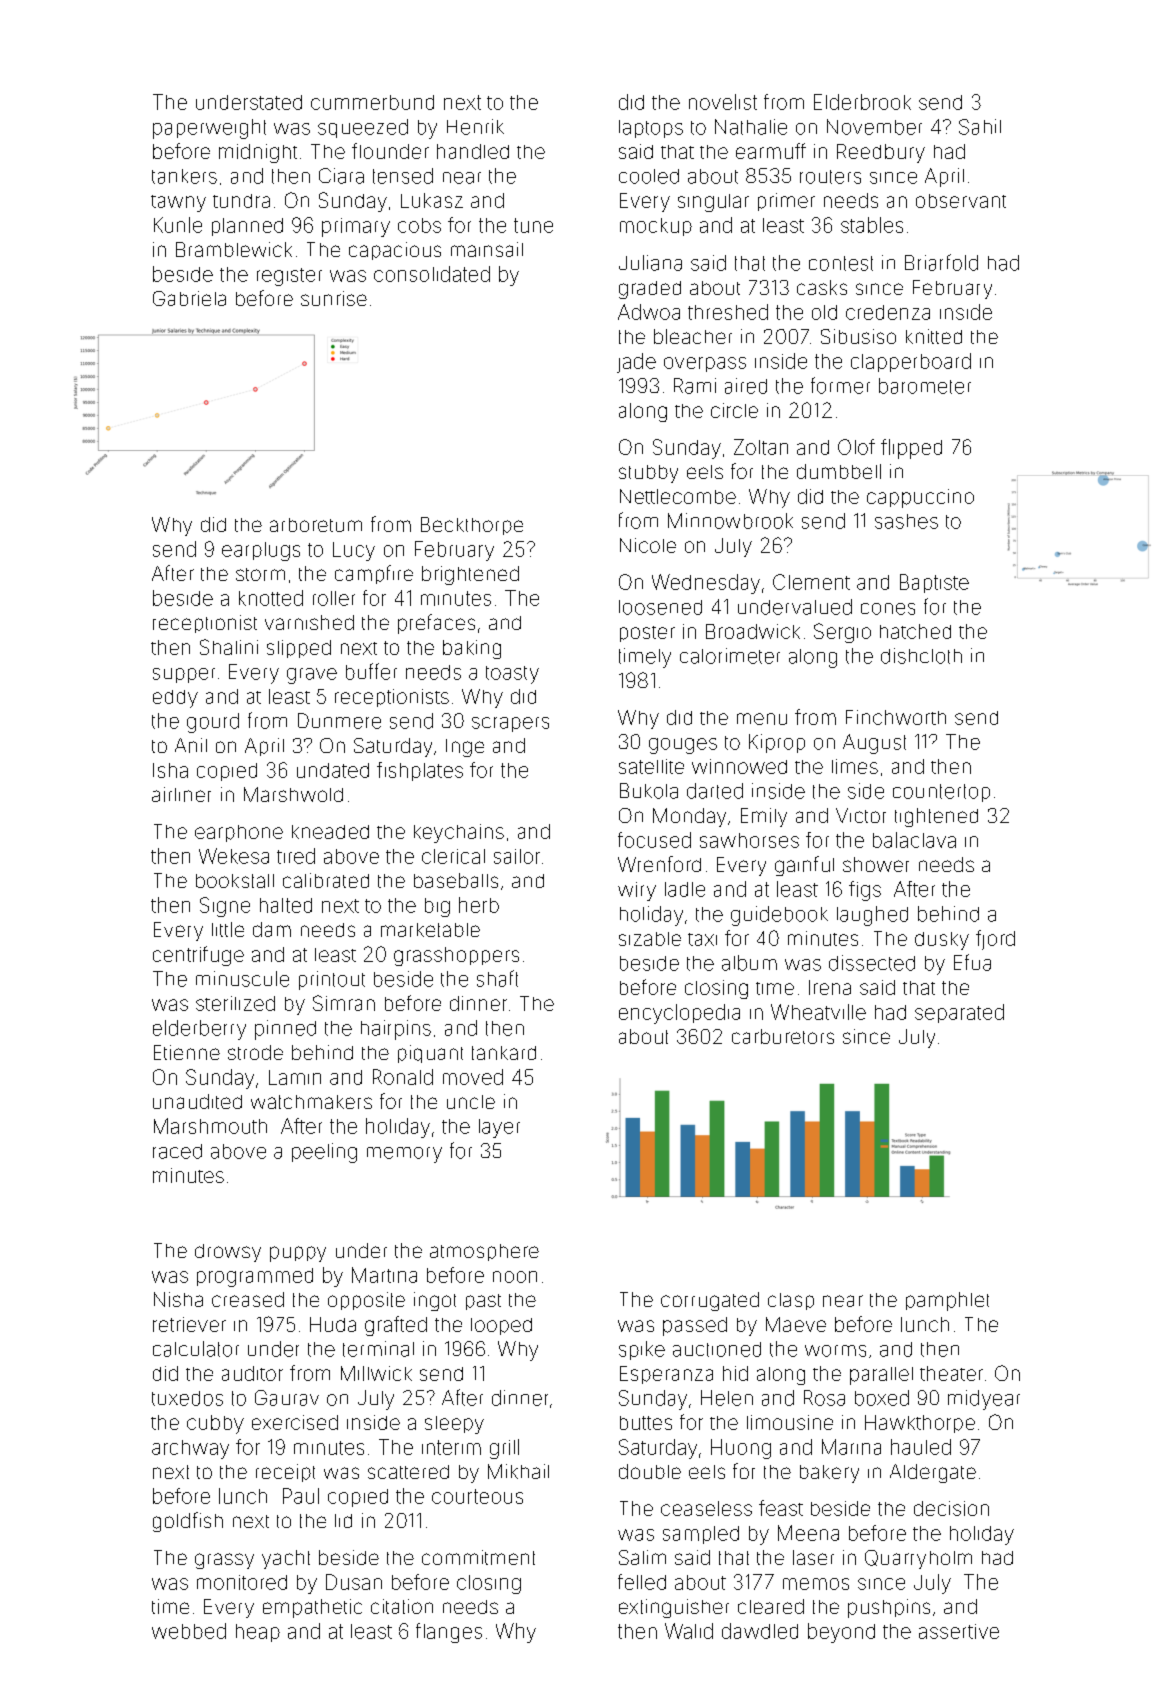  Describe the element at coordinates (906, 521) in the screenshot. I see `sashes` at that location.
